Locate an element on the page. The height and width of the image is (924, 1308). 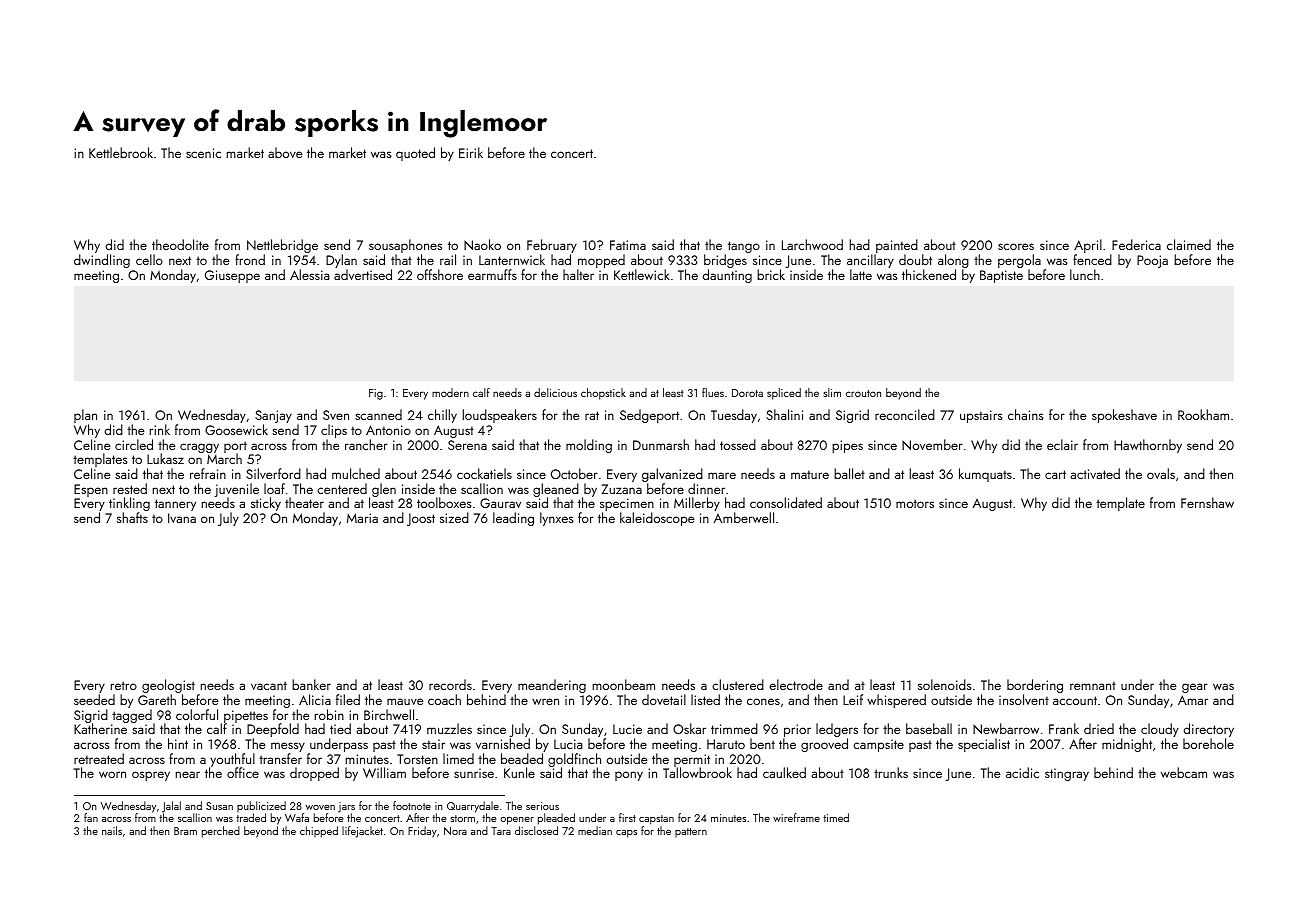
timed is located at coordinates (836, 817).
